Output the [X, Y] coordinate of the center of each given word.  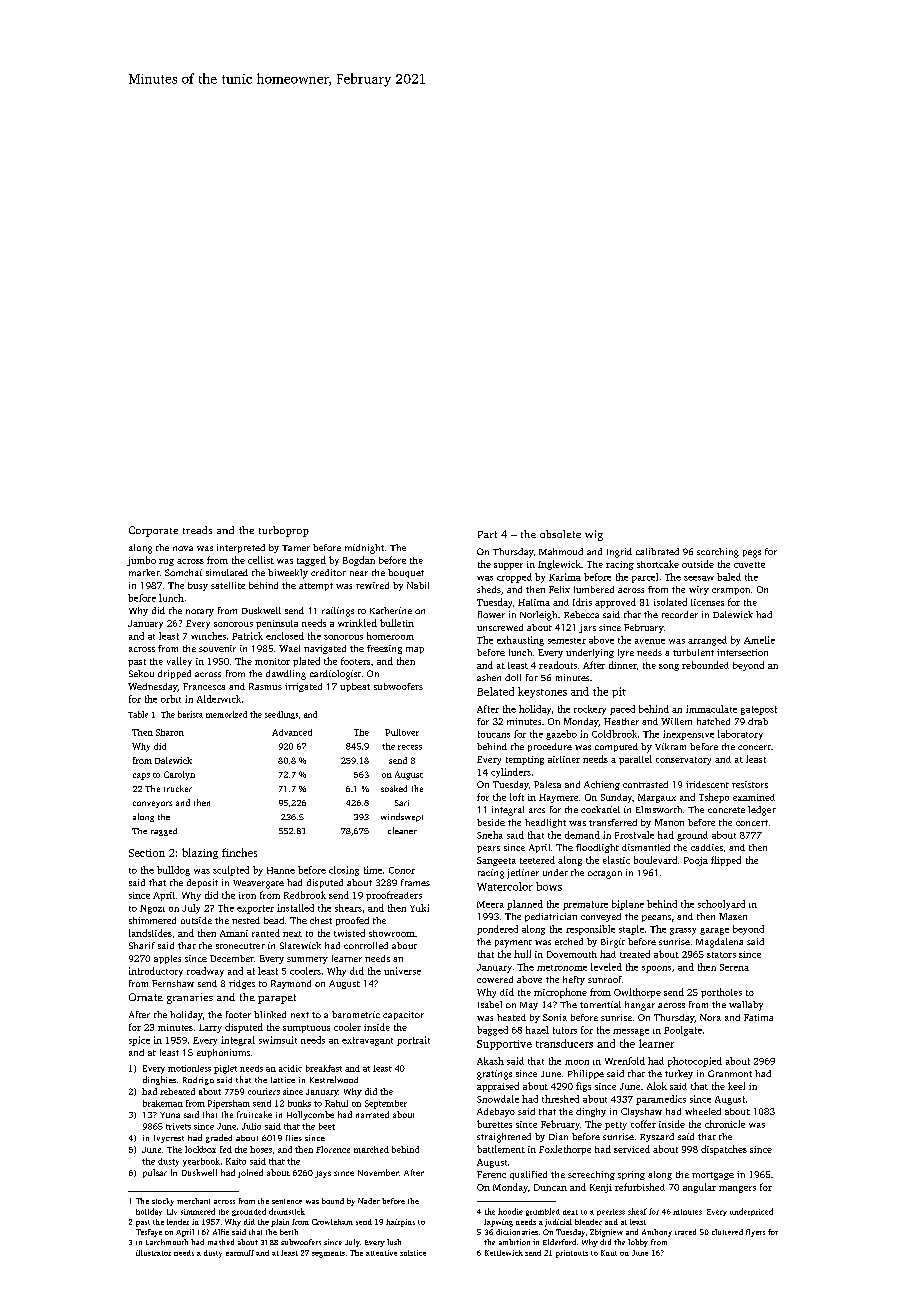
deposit [202, 883]
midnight [364, 549]
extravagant [367, 1041]
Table [138, 714]
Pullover [402, 732]
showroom [392, 933]
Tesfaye [149, 1233]
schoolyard [721, 905]
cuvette [749, 565]
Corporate [153, 531]
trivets [178, 1126]
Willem [676, 721]
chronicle [725, 1124]
